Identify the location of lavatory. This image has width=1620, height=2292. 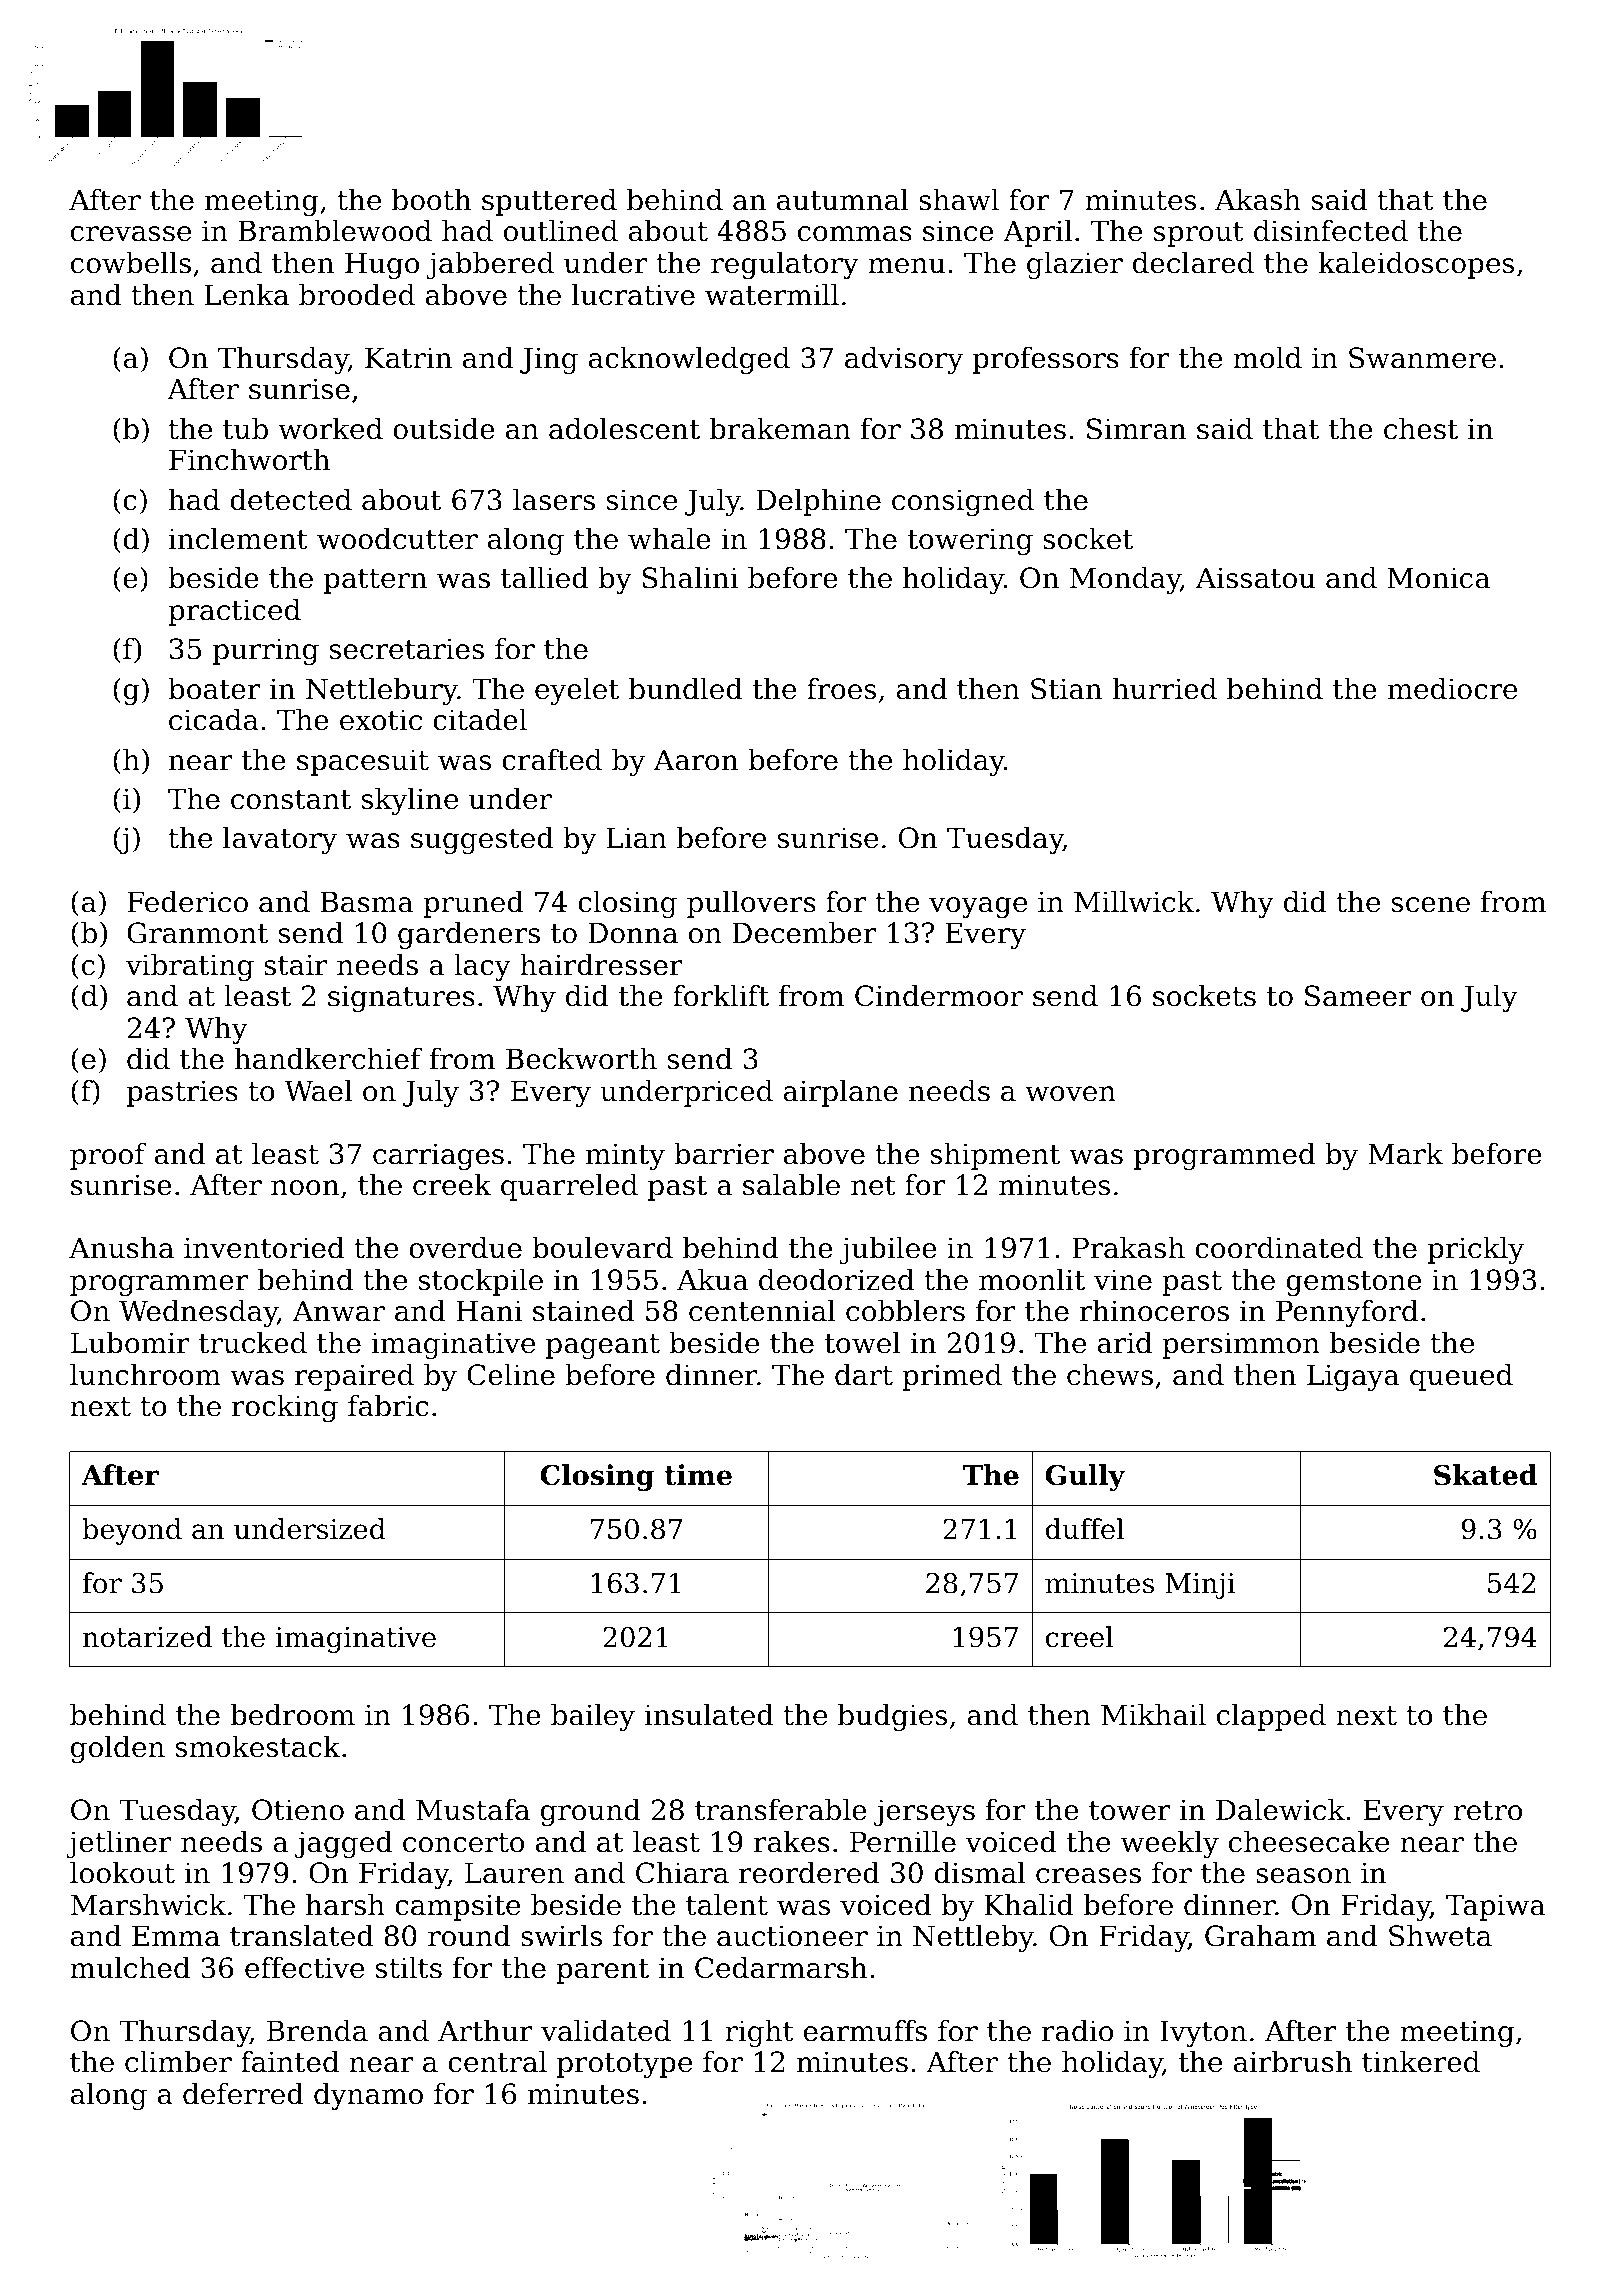
(280, 840).
